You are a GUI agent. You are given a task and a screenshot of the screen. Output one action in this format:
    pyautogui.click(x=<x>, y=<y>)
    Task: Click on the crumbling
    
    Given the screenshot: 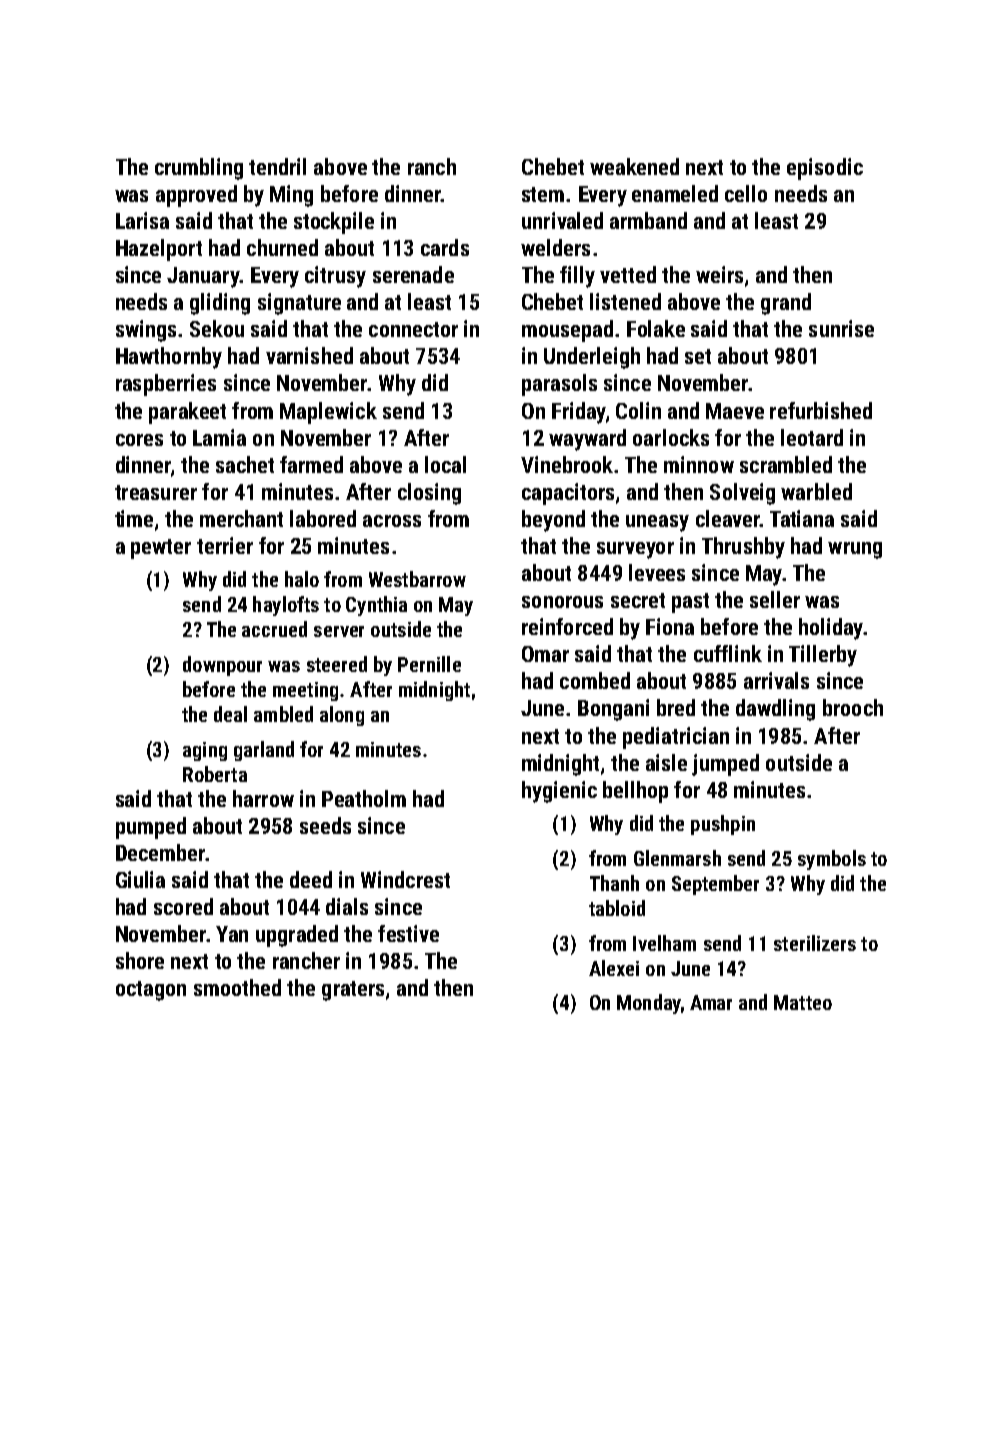 What is the action you would take?
    pyautogui.click(x=199, y=169)
